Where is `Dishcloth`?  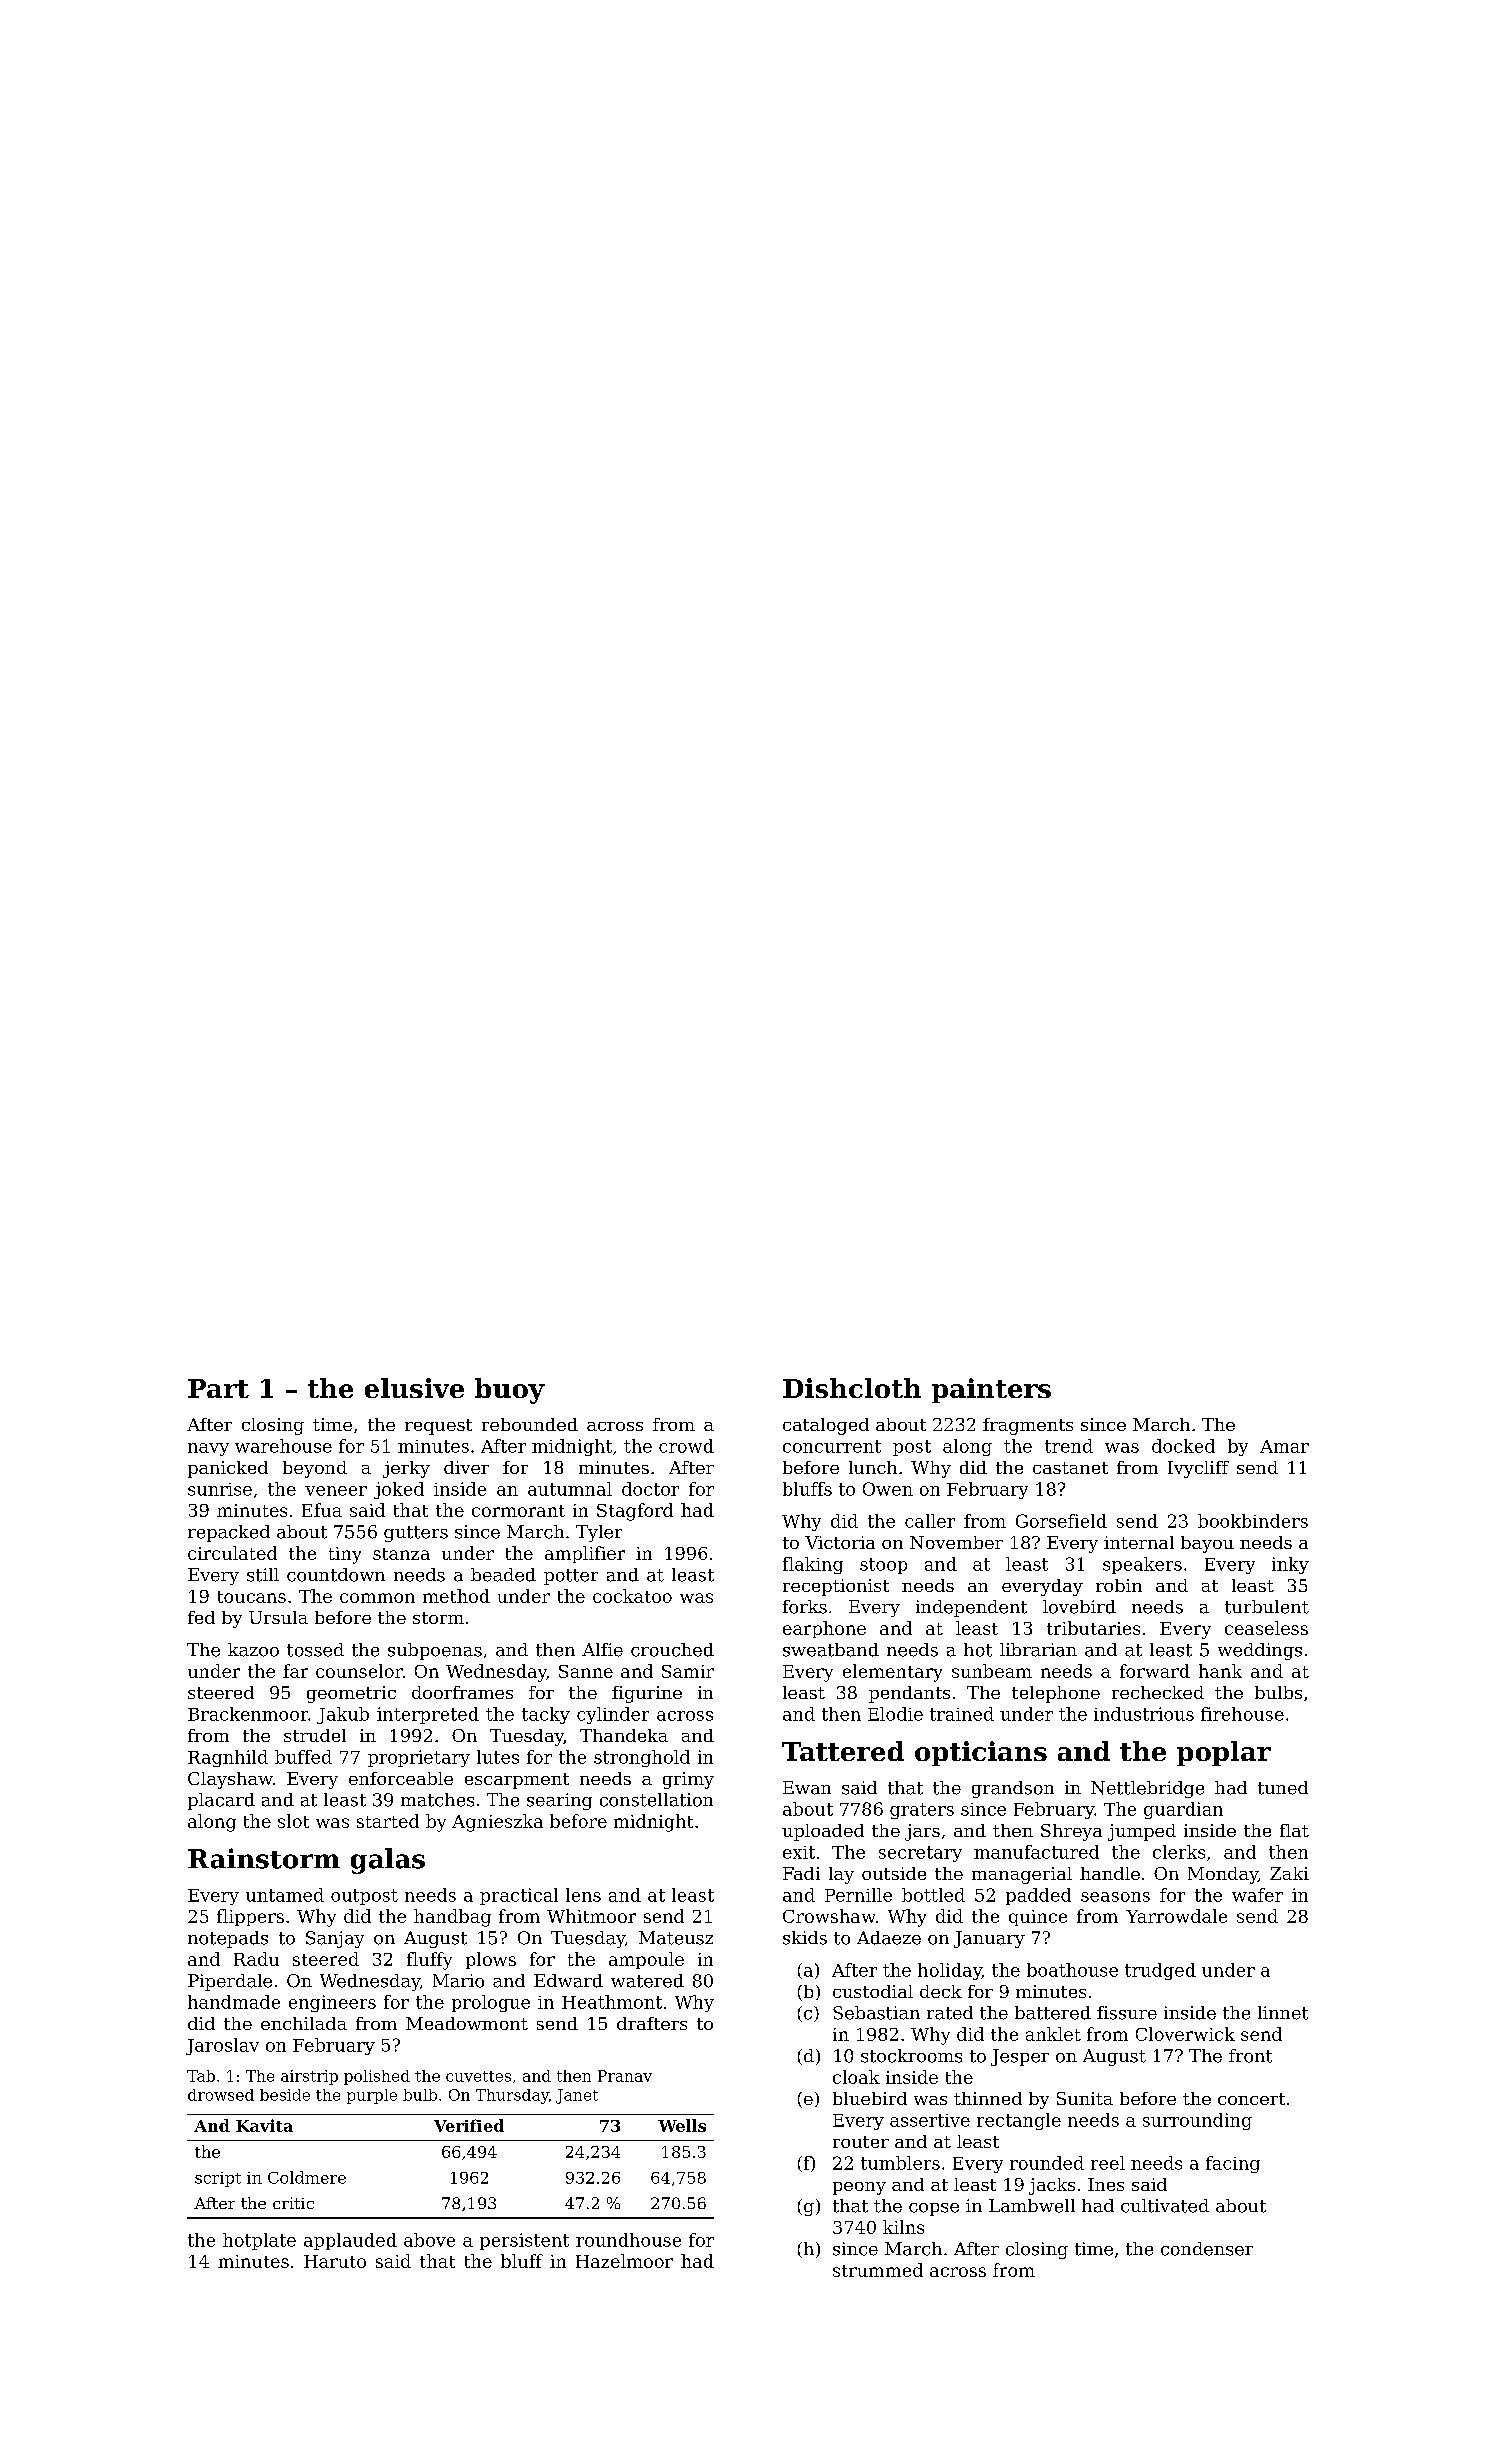
Dishcloth is located at coordinates (852, 1388).
